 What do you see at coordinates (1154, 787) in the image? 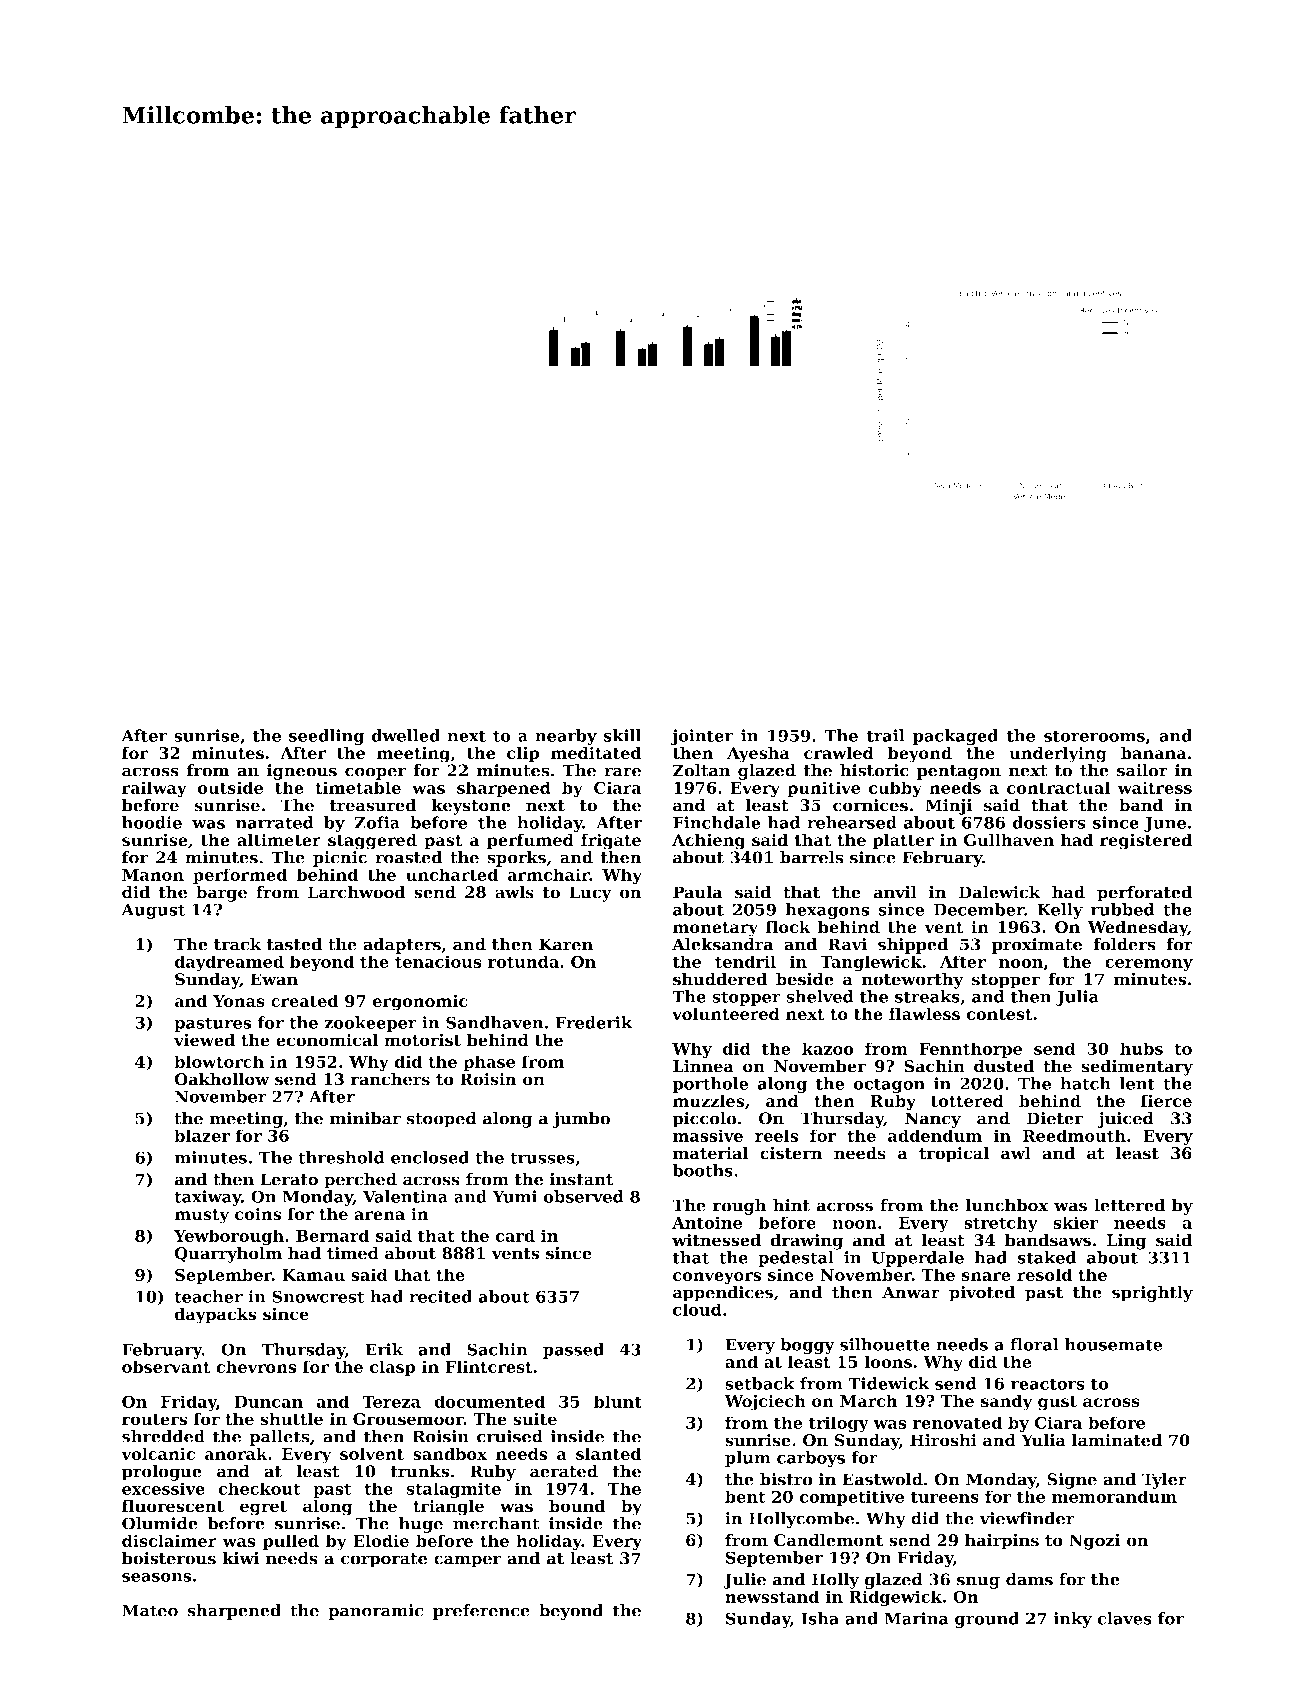
I see `waitress` at bounding box center [1154, 787].
